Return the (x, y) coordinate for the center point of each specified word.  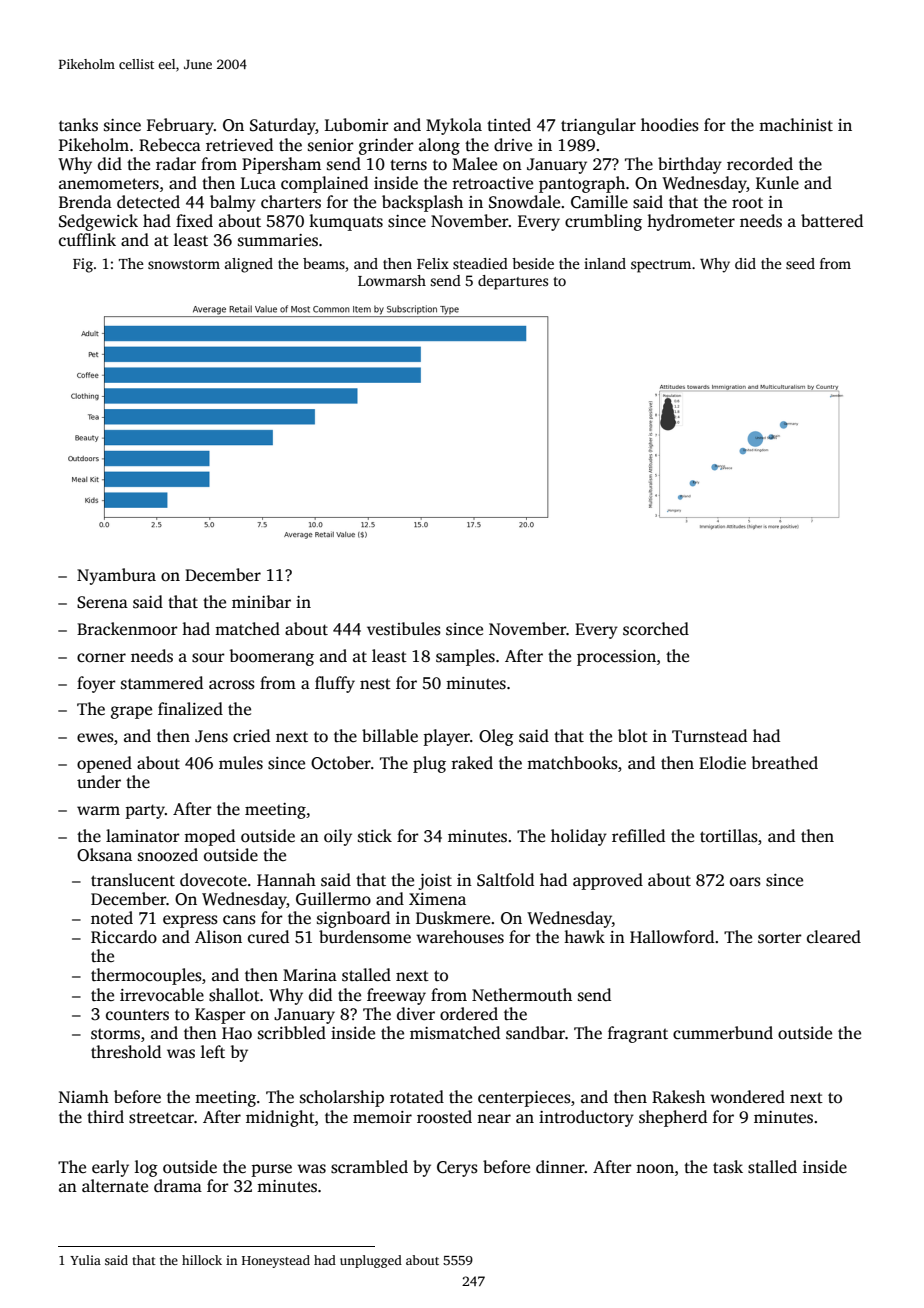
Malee (475, 164)
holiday (579, 837)
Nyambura (116, 576)
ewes (95, 738)
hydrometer (691, 222)
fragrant (638, 1034)
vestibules (404, 629)
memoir (382, 1117)
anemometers (109, 184)
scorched (656, 629)
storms (115, 1034)
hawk (584, 936)
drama (178, 1186)
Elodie (722, 763)
